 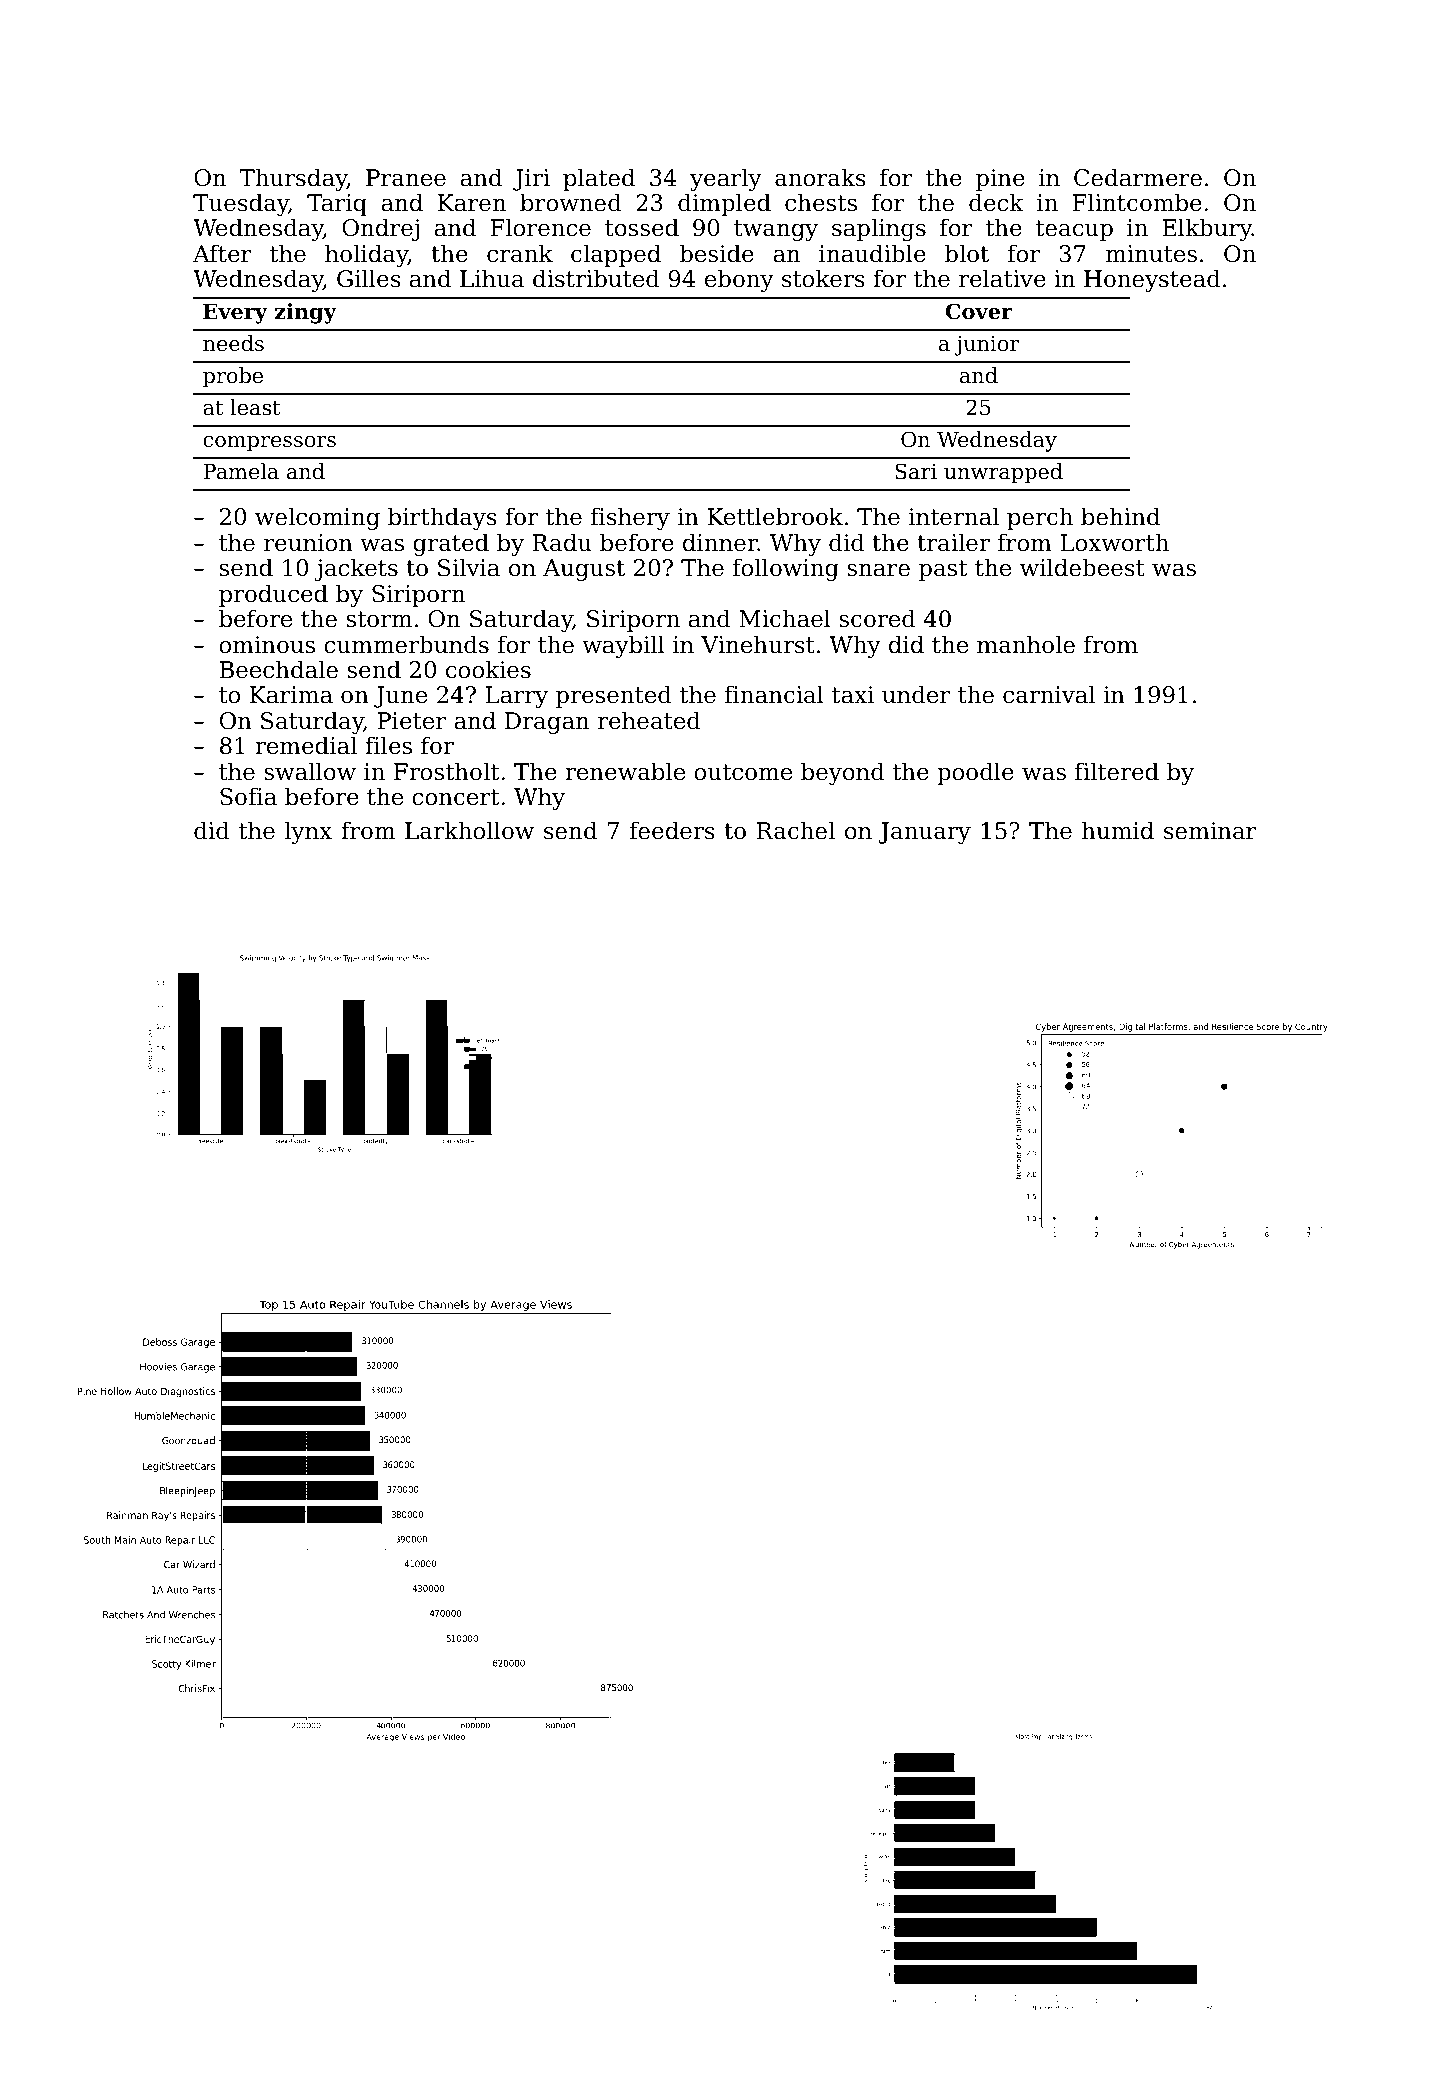 I want to click on minutes, so click(x=1151, y=254).
